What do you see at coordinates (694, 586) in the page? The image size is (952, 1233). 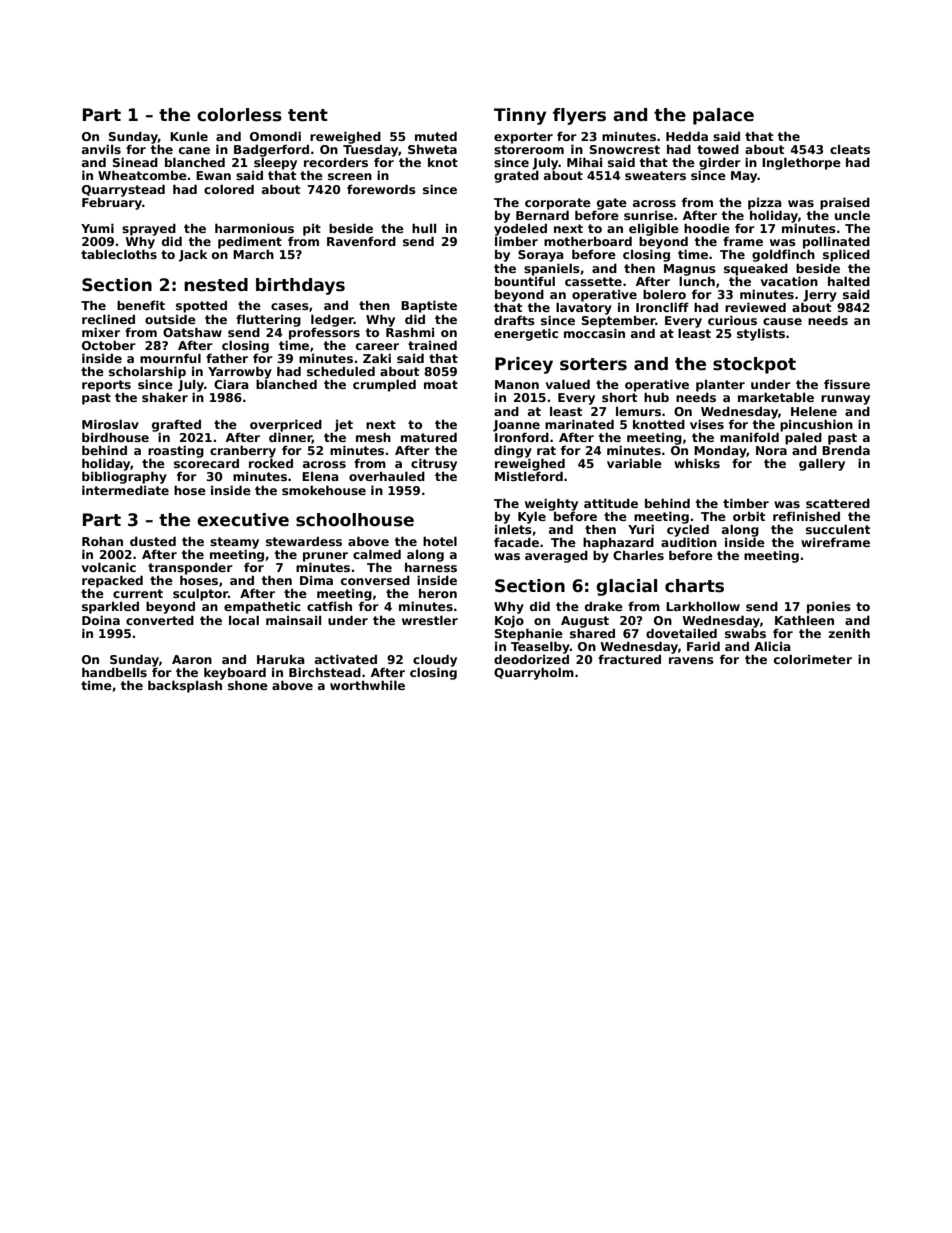 I see `charts` at bounding box center [694, 586].
